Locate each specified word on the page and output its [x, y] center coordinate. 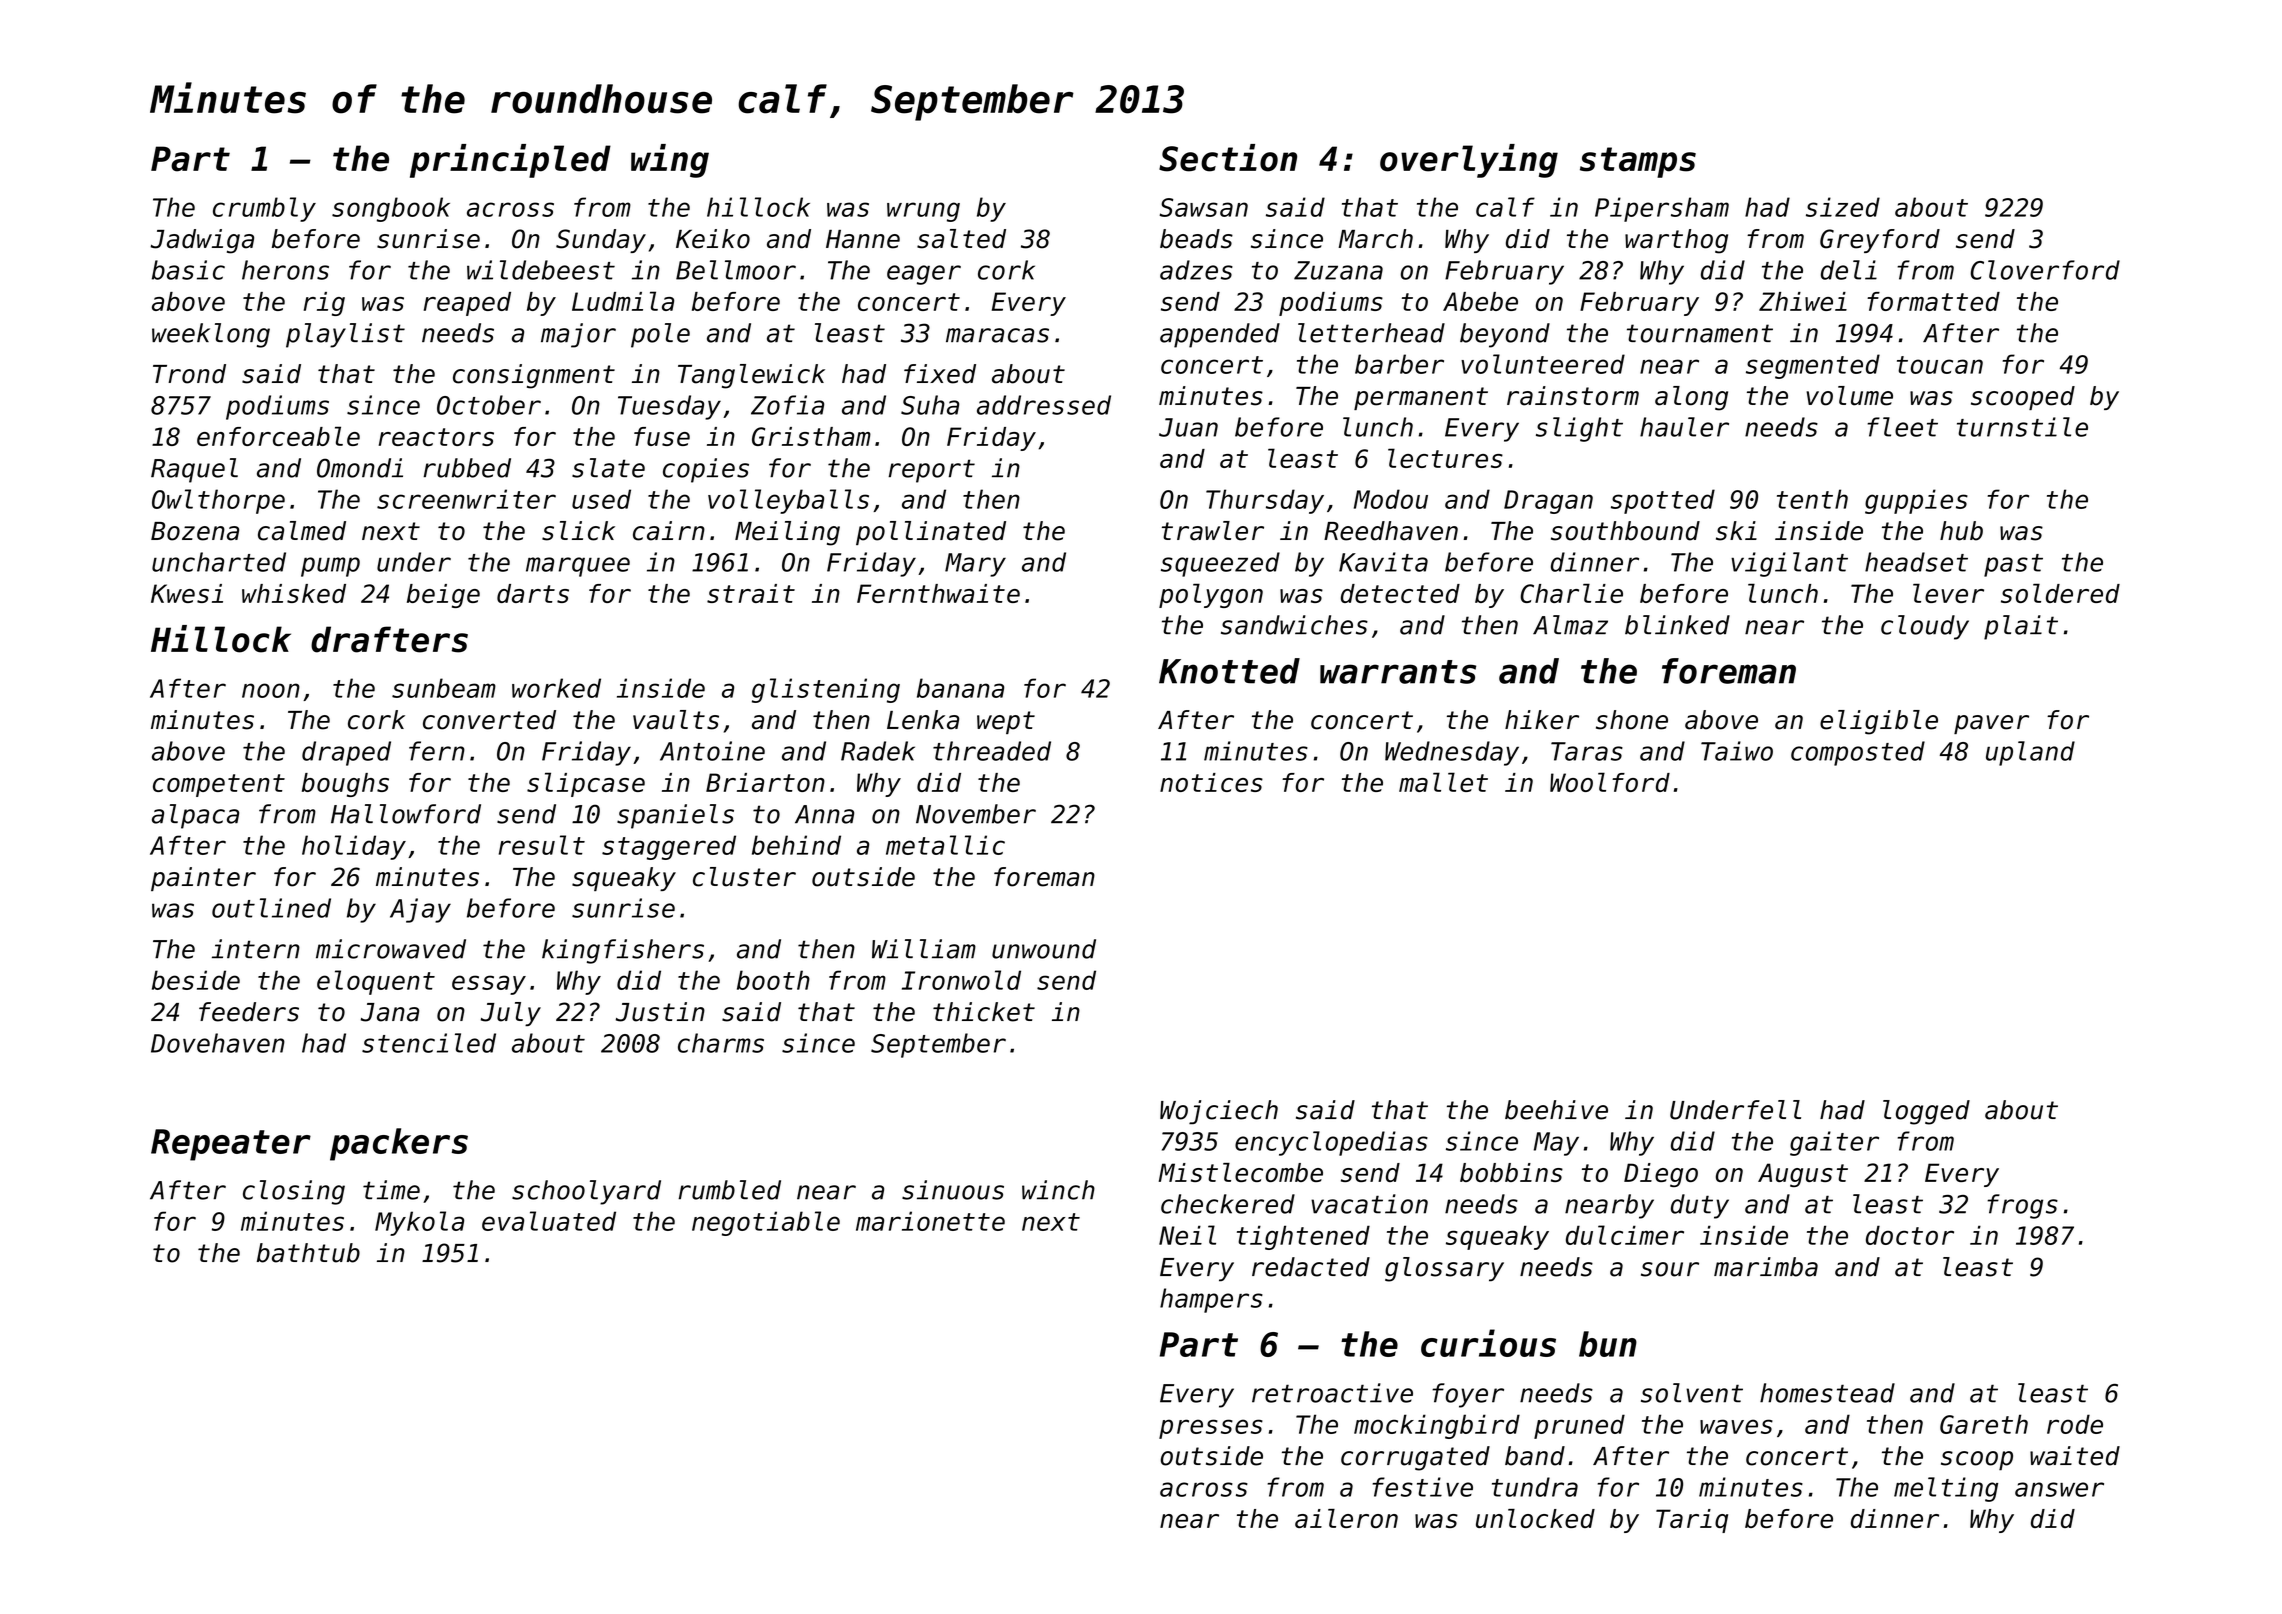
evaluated [549, 1221]
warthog [1676, 241]
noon [271, 690]
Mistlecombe [1241, 1172]
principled [510, 161]
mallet [1443, 782]
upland [2030, 753]
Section [1228, 158]
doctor [1910, 1235]
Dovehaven [218, 1043]
